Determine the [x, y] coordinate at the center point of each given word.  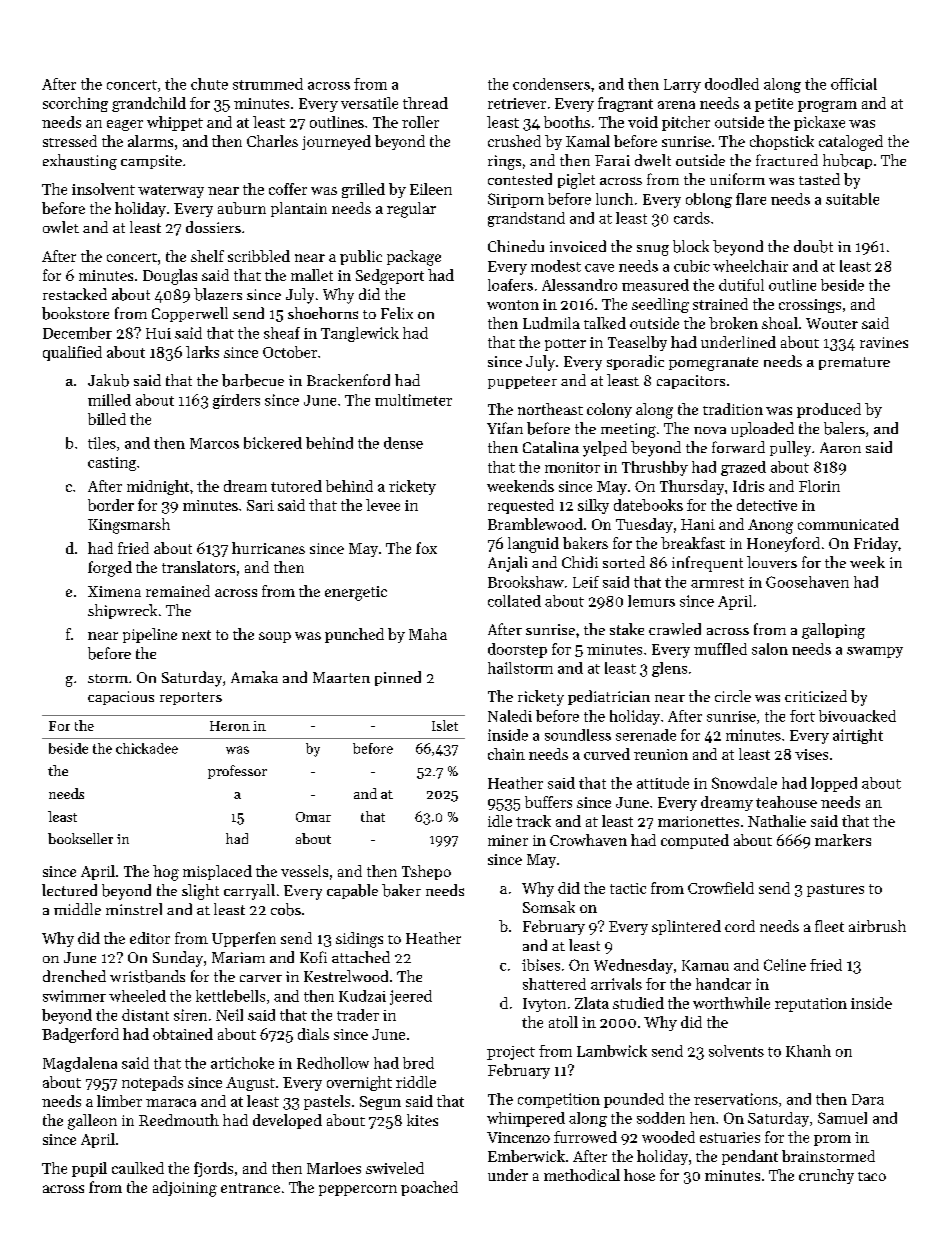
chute [209, 84]
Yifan [505, 428]
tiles [102, 443]
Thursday [692, 487]
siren [190, 1015]
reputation [811, 1005]
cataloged [851, 143]
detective [767, 505]
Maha [428, 634]
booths [567, 122]
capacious [121, 698]
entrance [250, 1188]
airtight [858, 736]
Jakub [108, 380]
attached [361, 957]
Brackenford [348, 380]
